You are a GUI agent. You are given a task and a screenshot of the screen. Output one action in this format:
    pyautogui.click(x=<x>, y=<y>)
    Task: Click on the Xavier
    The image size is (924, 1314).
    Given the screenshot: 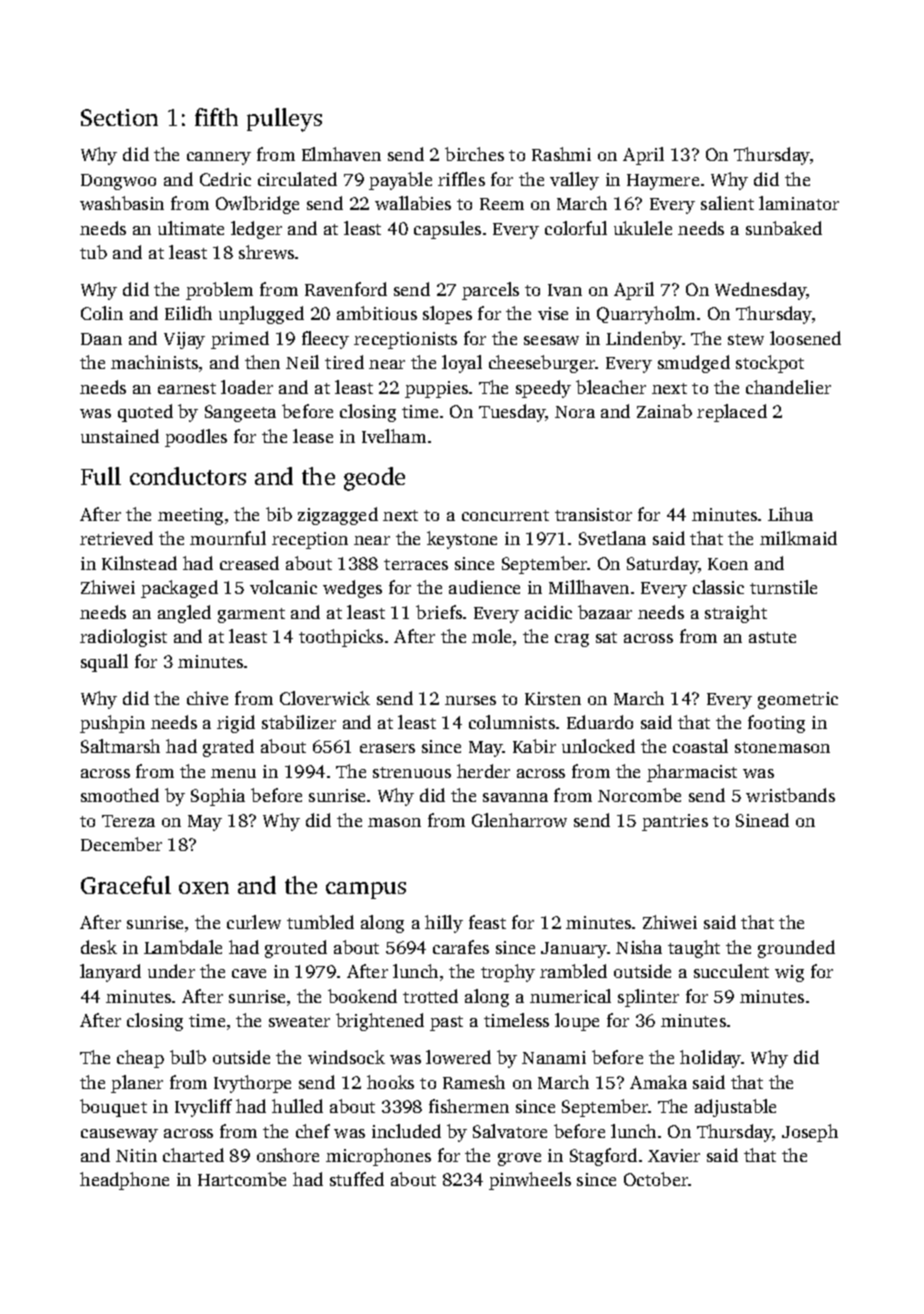 What is the action you would take?
    pyautogui.click(x=674, y=1155)
